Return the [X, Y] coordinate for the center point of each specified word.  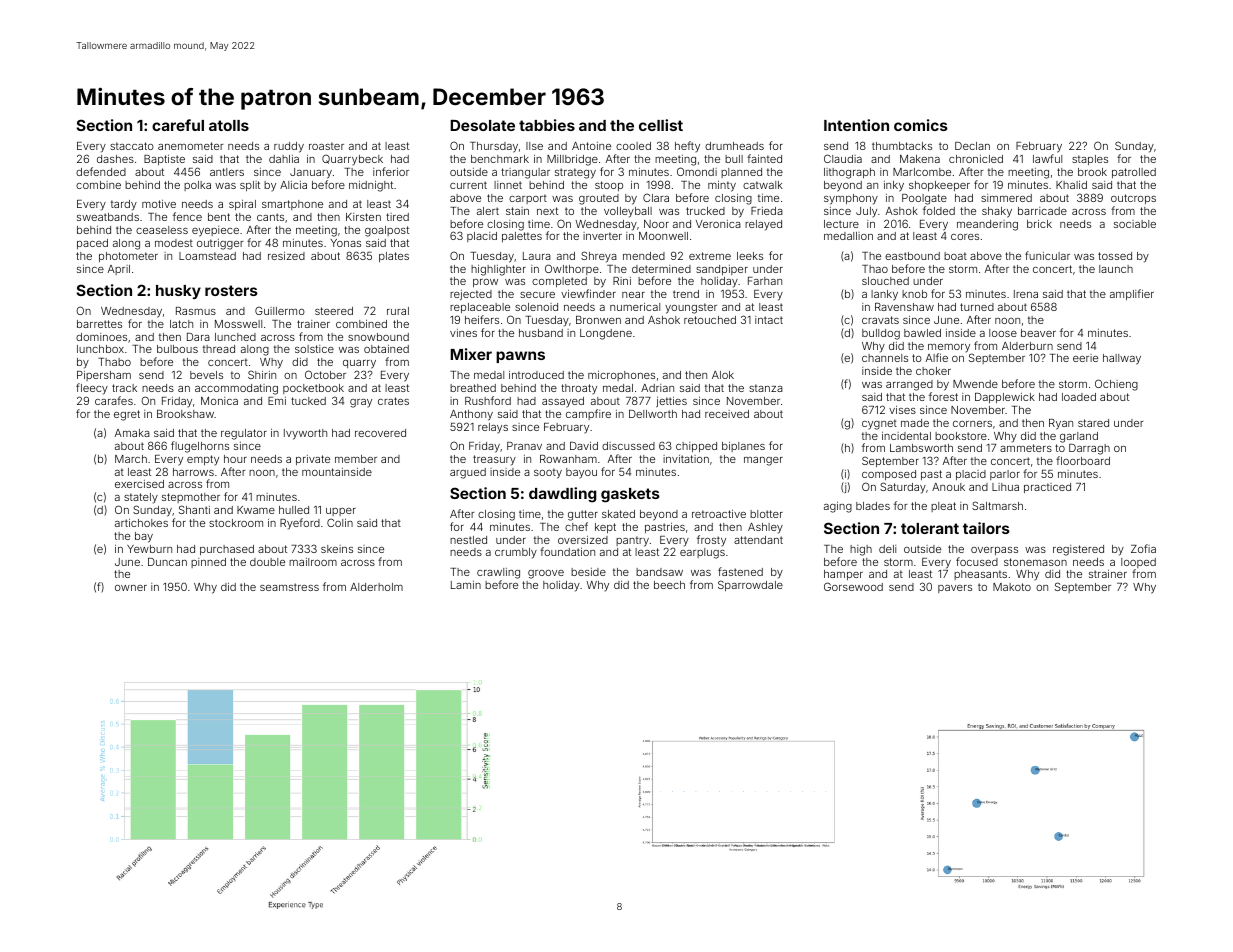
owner [131, 588]
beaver [1038, 333]
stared [1093, 423]
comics [921, 125]
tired [397, 217]
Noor [656, 224]
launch [1116, 269]
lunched [235, 337]
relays [493, 428]
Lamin [466, 585]
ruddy [289, 147]
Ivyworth [305, 434]
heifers [482, 319]
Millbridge [572, 160]
